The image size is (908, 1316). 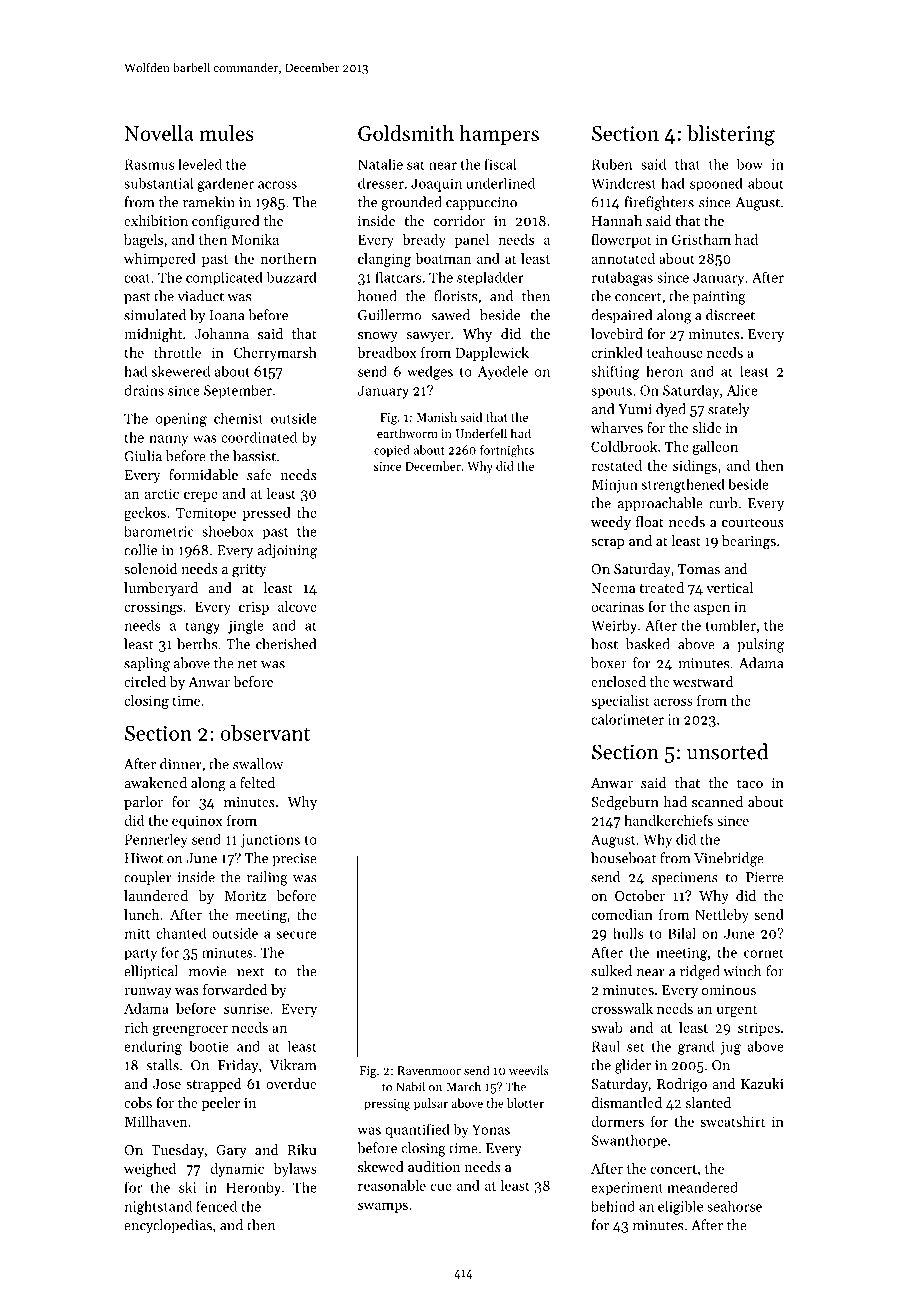 I want to click on discreet, so click(x=730, y=315).
